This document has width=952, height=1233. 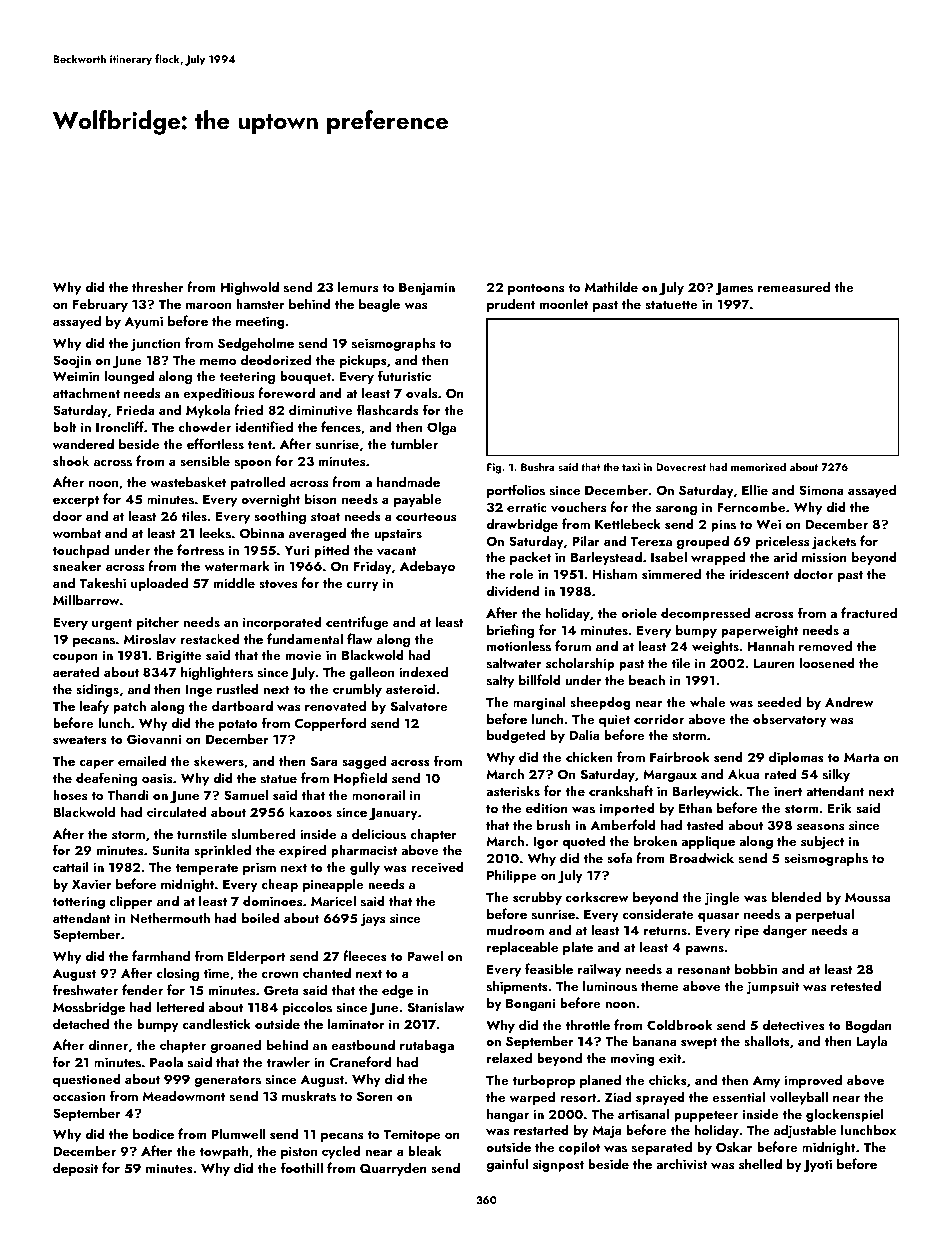 I want to click on Dovecrest, so click(x=681, y=467).
